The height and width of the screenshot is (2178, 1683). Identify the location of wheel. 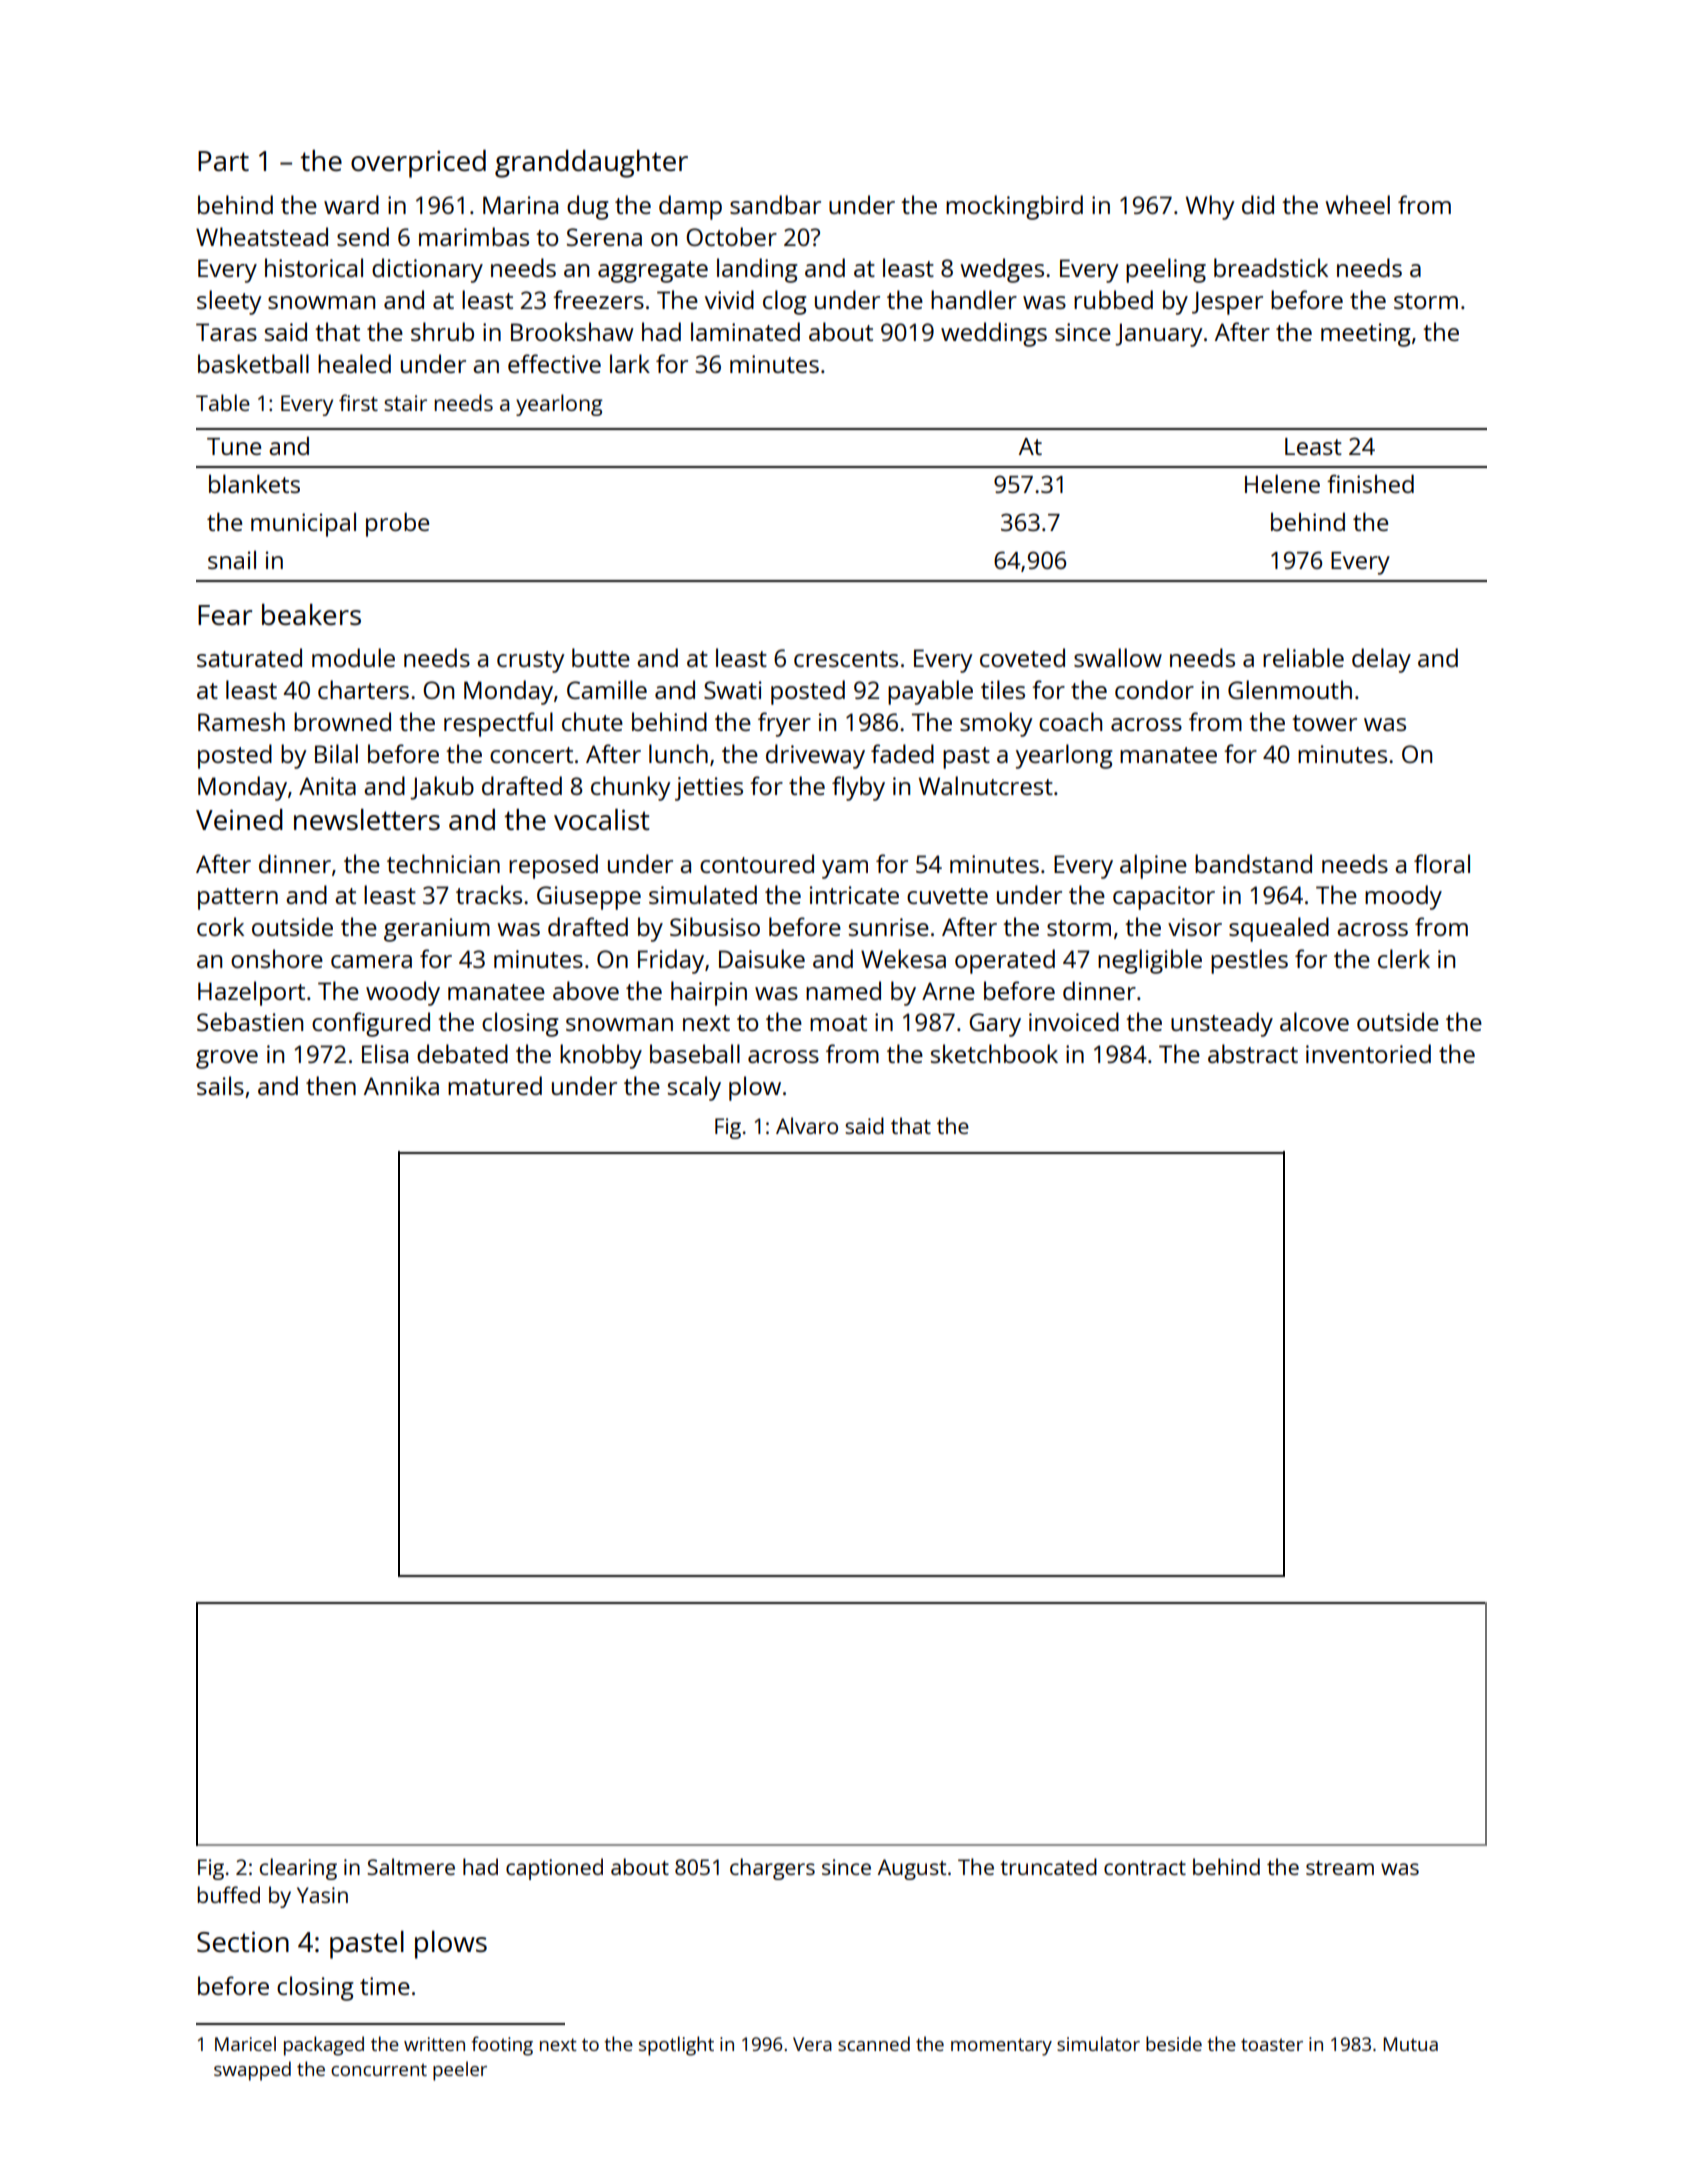
(1357, 204).
